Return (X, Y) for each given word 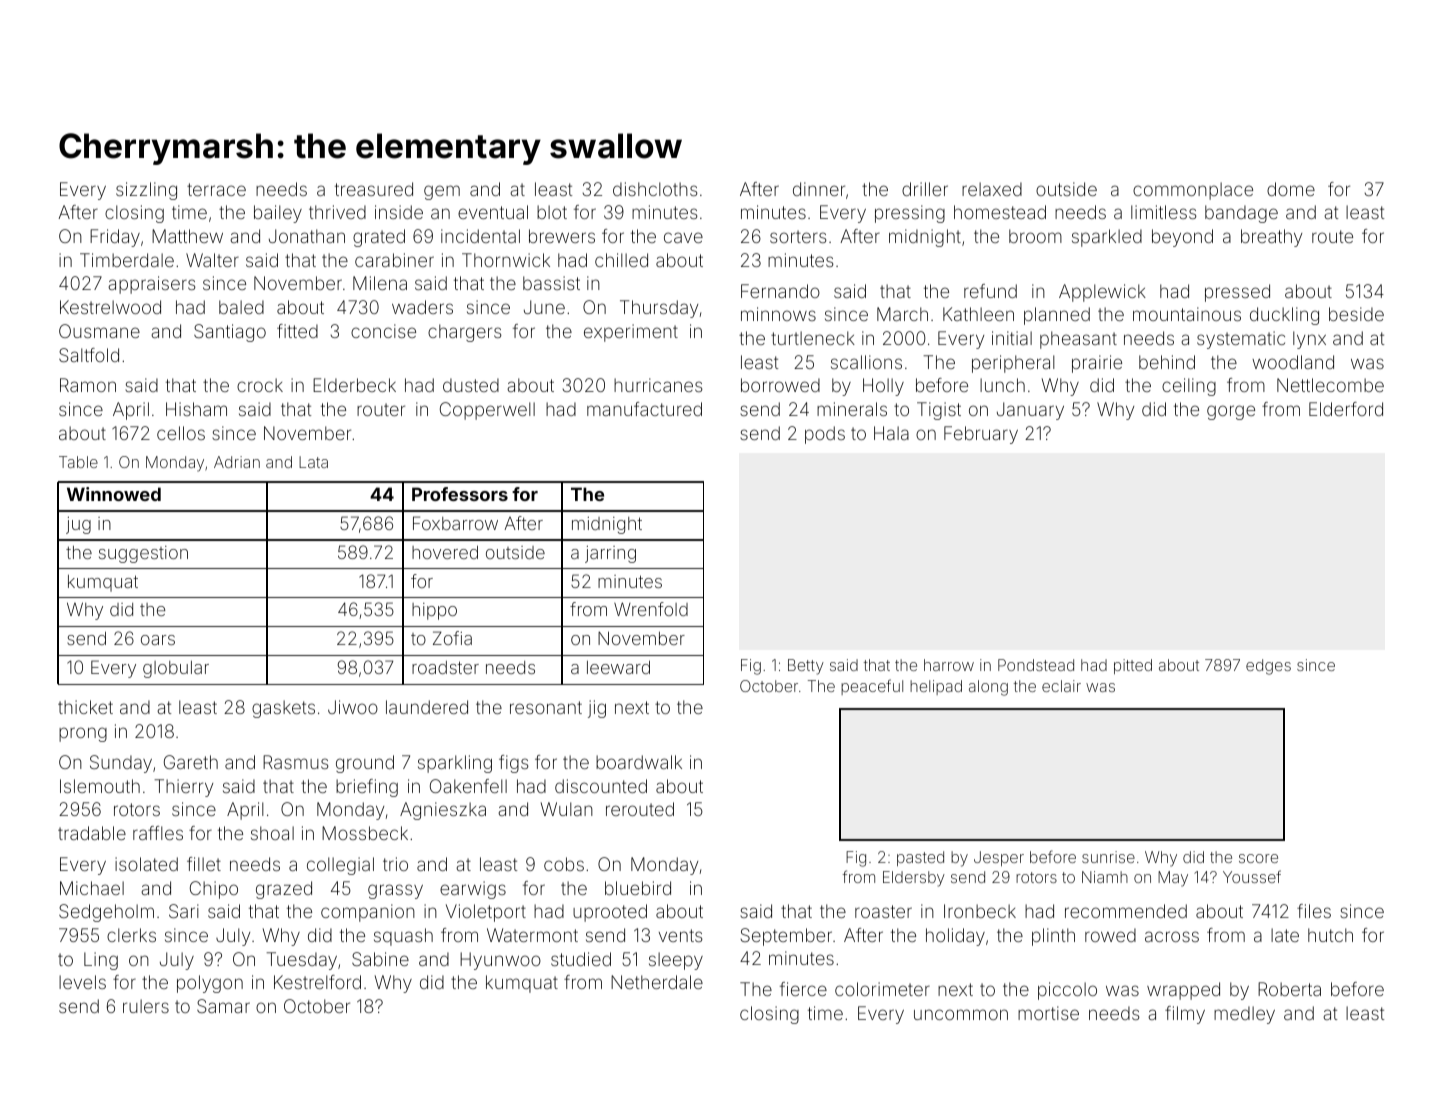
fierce (803, 989)
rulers (146, 1006)
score (1258, 858)
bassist (551, 283)
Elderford (1346, 409)
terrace (216, 189)
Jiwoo (353, 707)
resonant (546, 707)
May (1173, 879)
